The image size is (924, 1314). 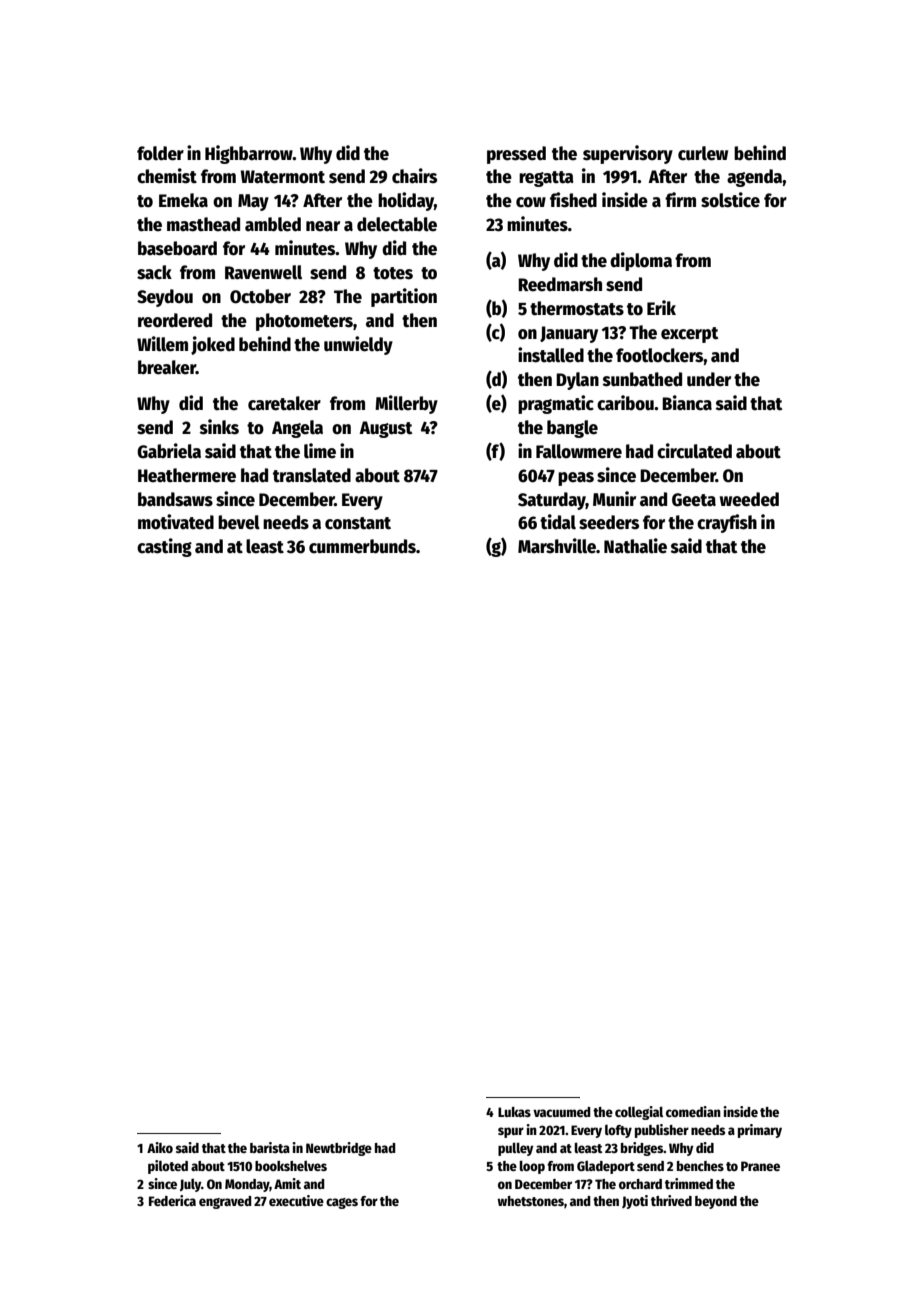 What do you see at coordinates (680, 199) in the image?
I see `firm` at bounding box center [680, 199].
